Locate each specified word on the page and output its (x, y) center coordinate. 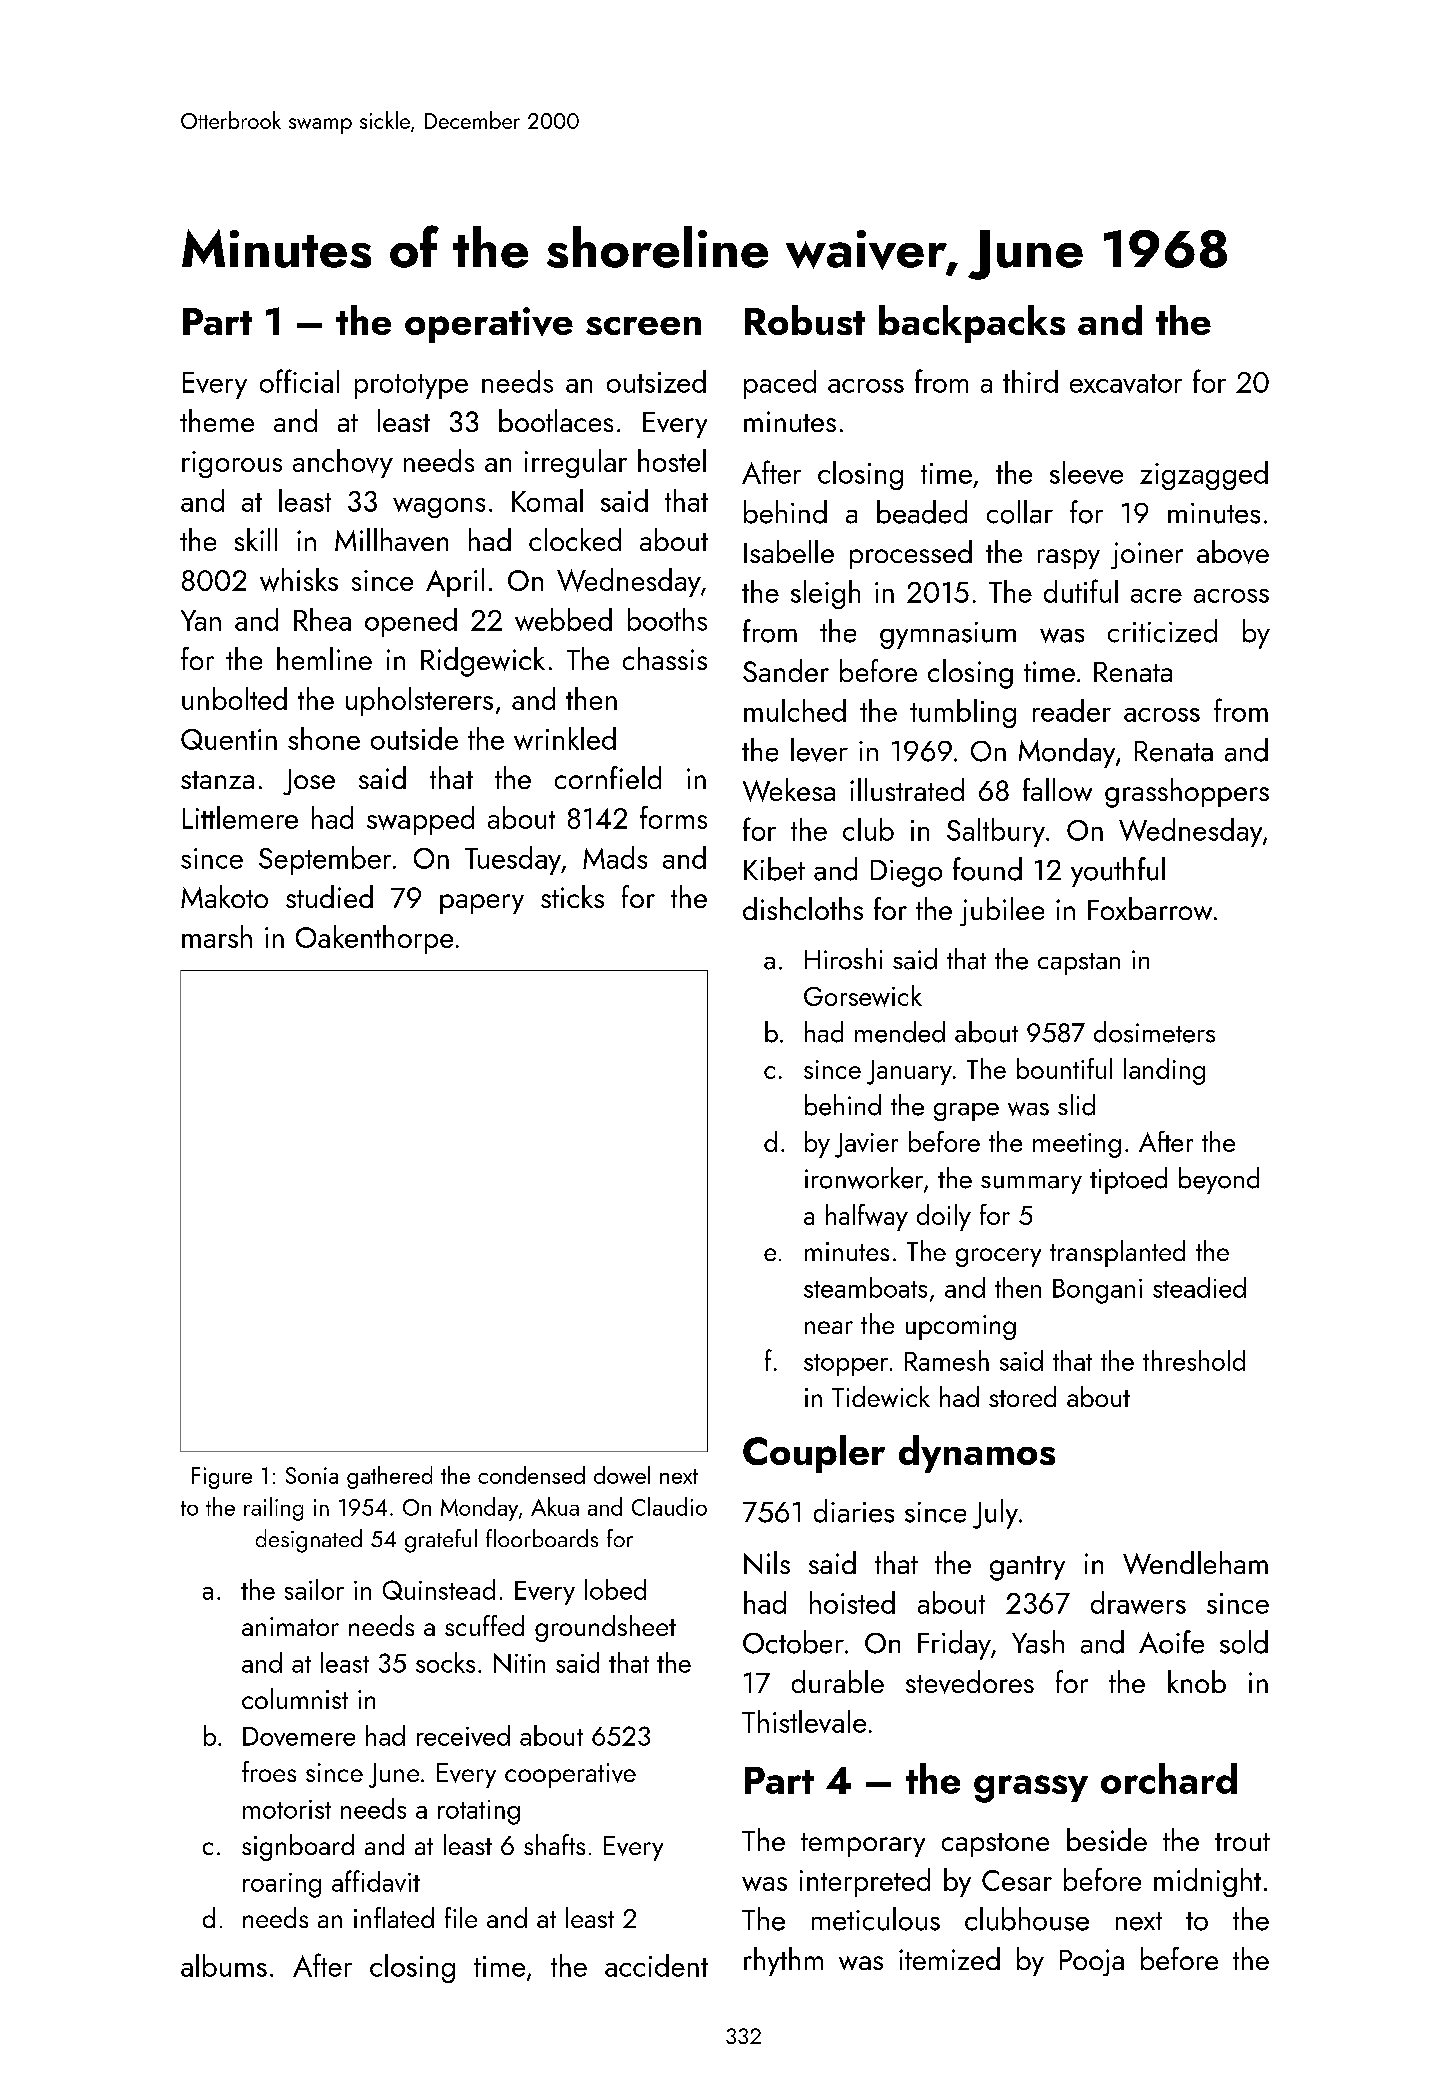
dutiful (1081, 591)
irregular (576, 463)
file (461, 1917)
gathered (389, 1477)
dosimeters (1154, 1032)
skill (256, 539)
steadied (1199, 1287)
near (829, 1327)
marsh (217, 936)
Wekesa (789, 790)
